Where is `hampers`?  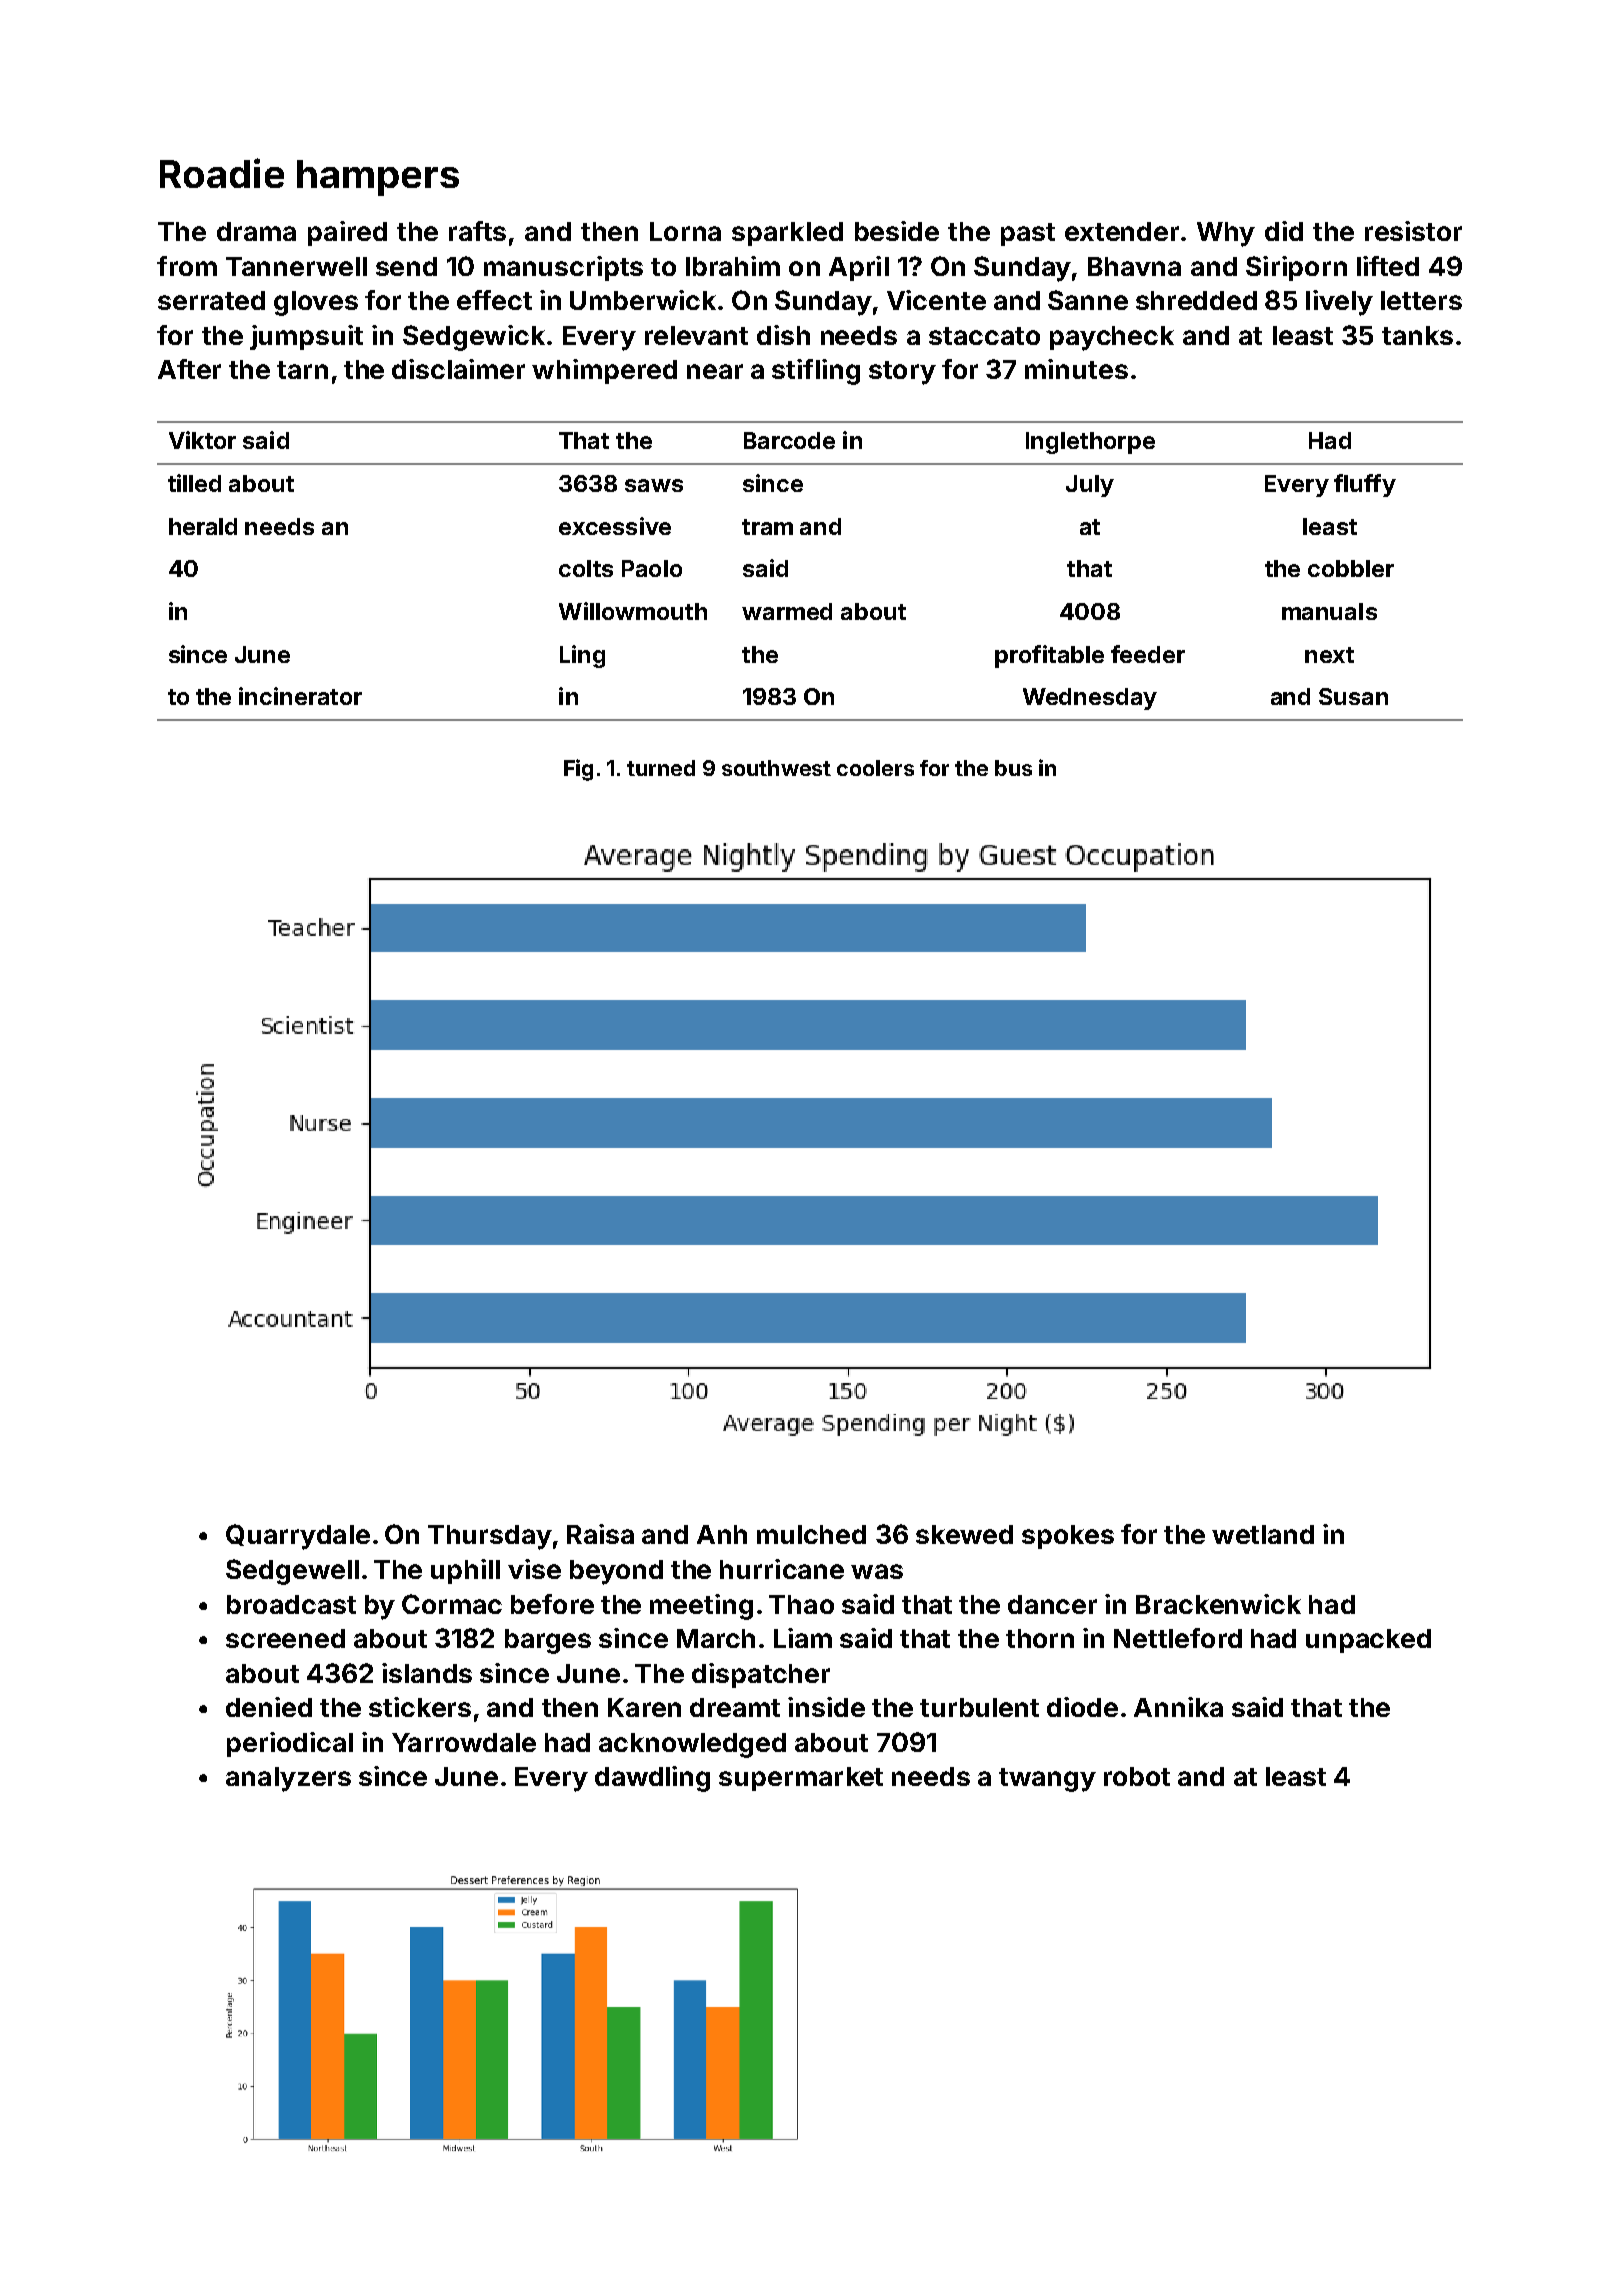 hampers is located at coordinates (378, 178).
